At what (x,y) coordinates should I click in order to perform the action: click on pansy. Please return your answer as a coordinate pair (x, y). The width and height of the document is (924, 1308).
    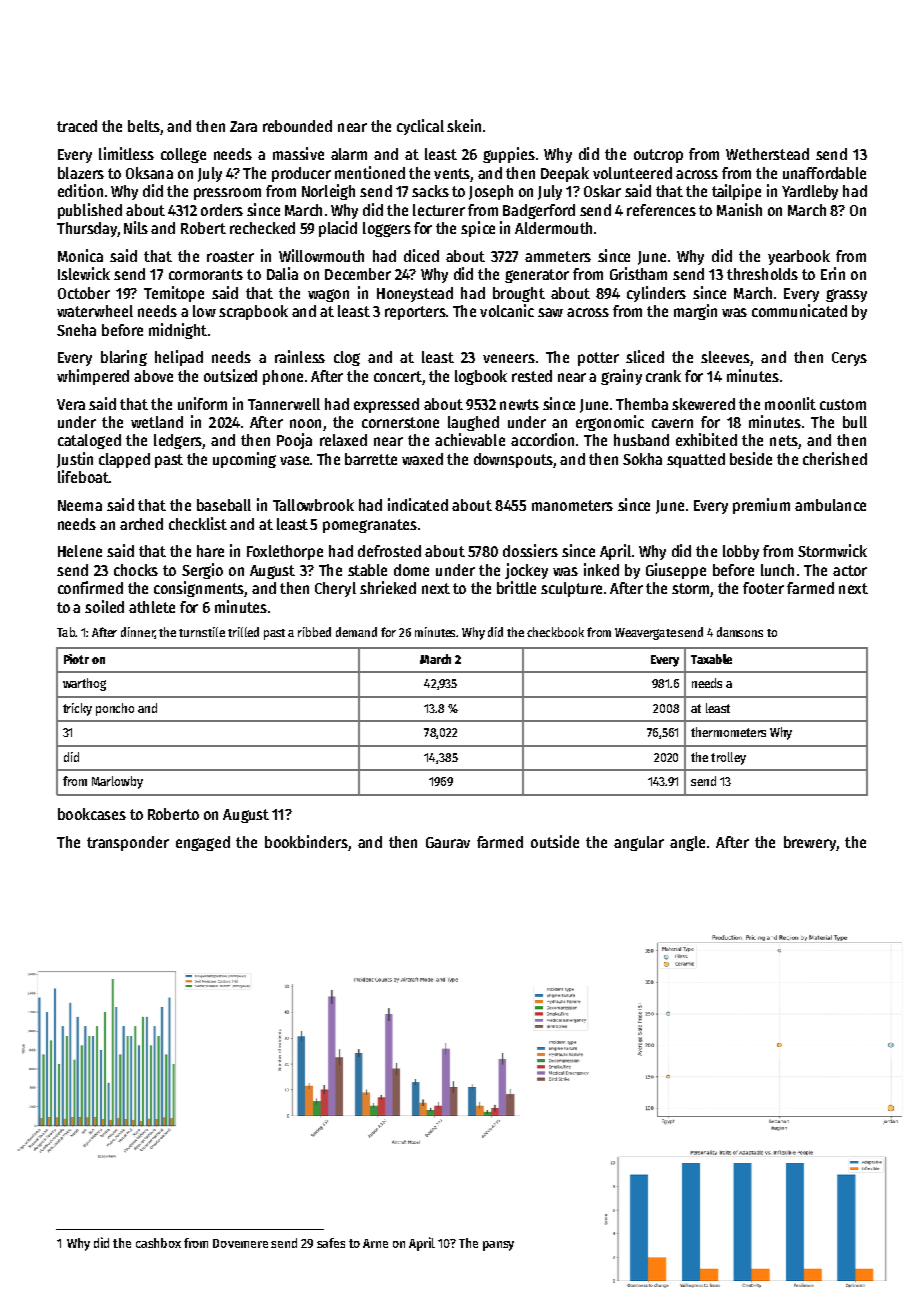
    Looking at the image, I should click on (498, 1246).
